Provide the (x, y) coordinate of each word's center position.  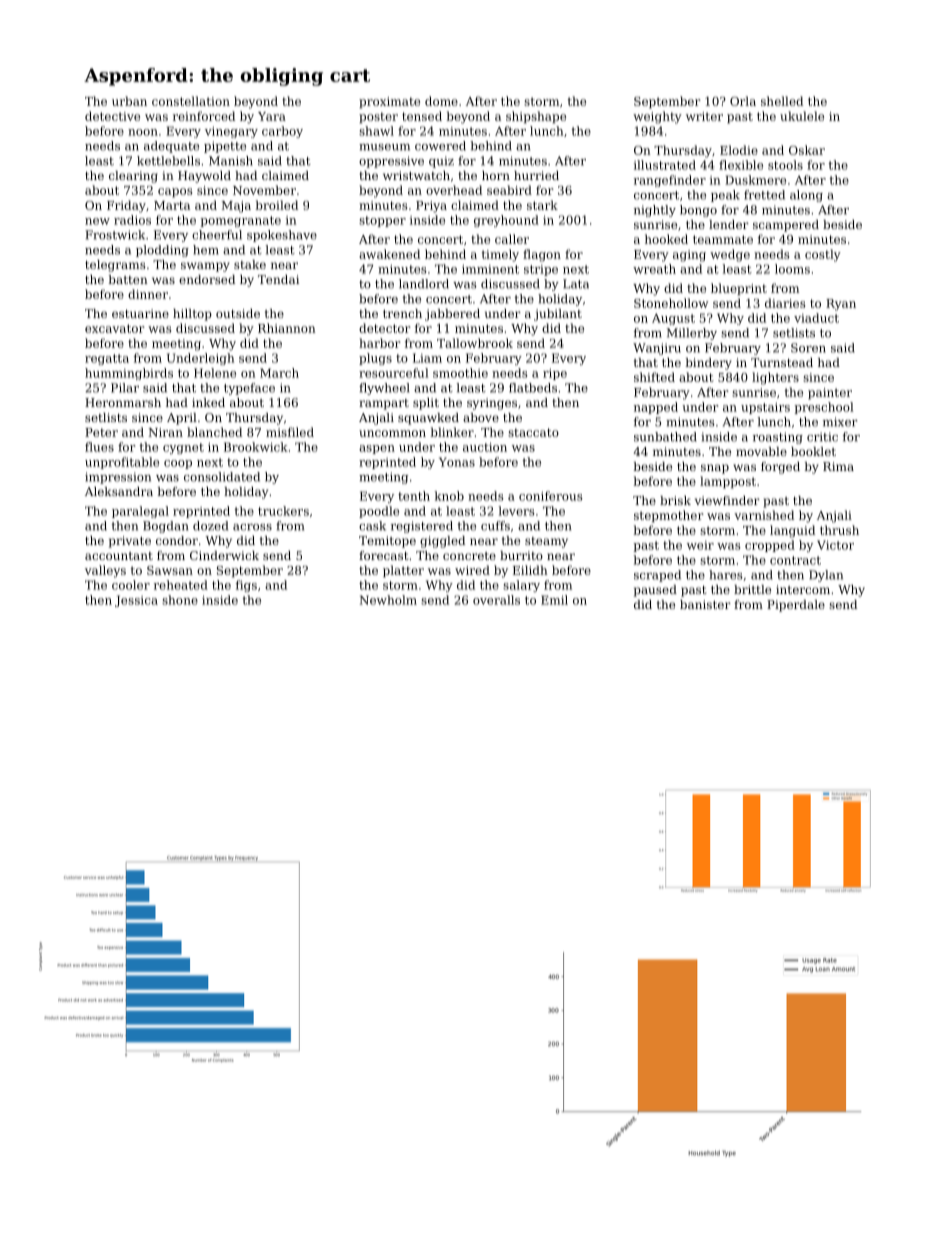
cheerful (217, 235)
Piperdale (796, 606)
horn (496, 175)
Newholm (388, 600)
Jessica (136, 601)
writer (704, 116)
